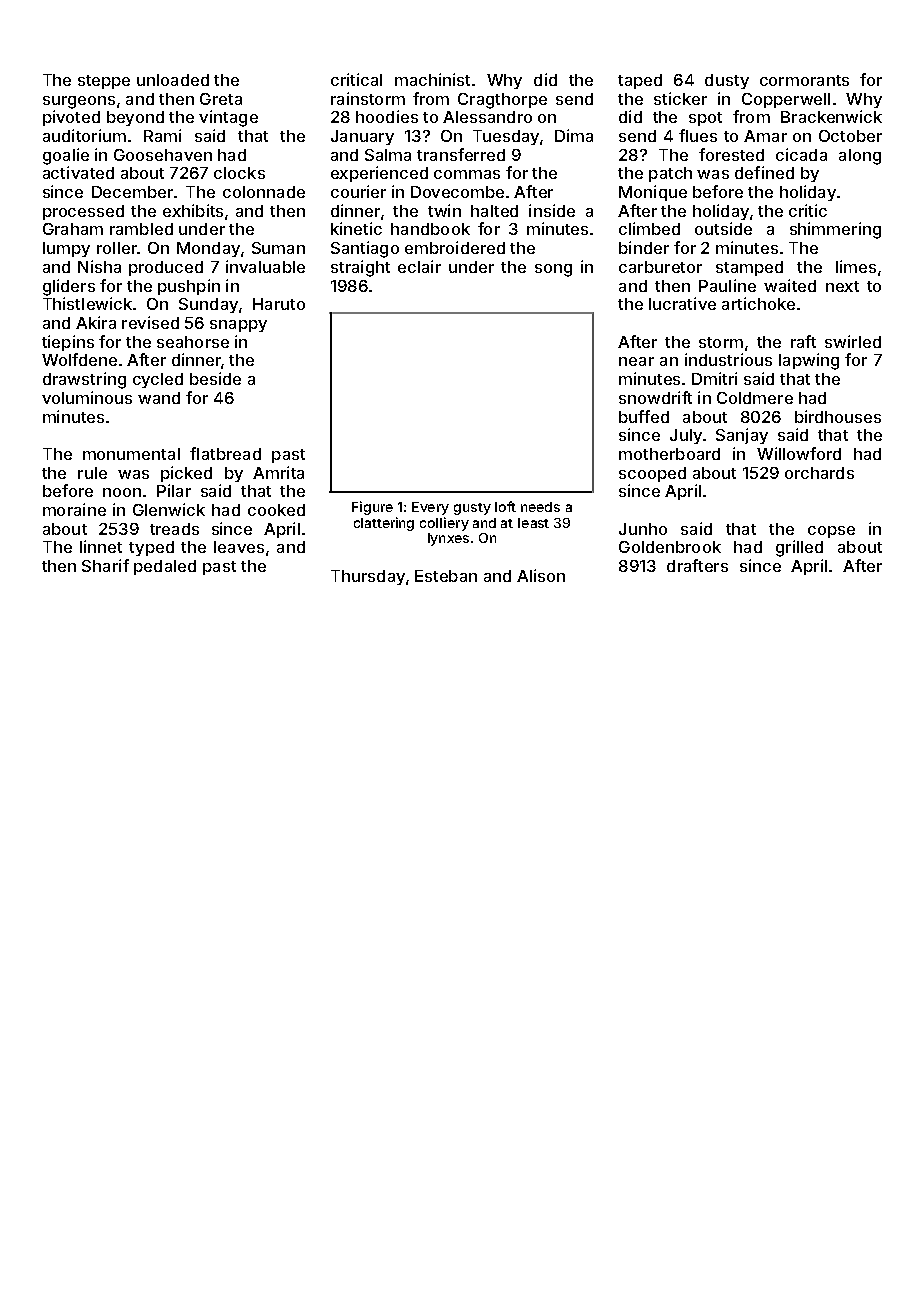 This document has height=1308, width=924. What do you see at coordinates (84, 380) in the document?
I see `drawstring` at bounding box center [84, 380].
